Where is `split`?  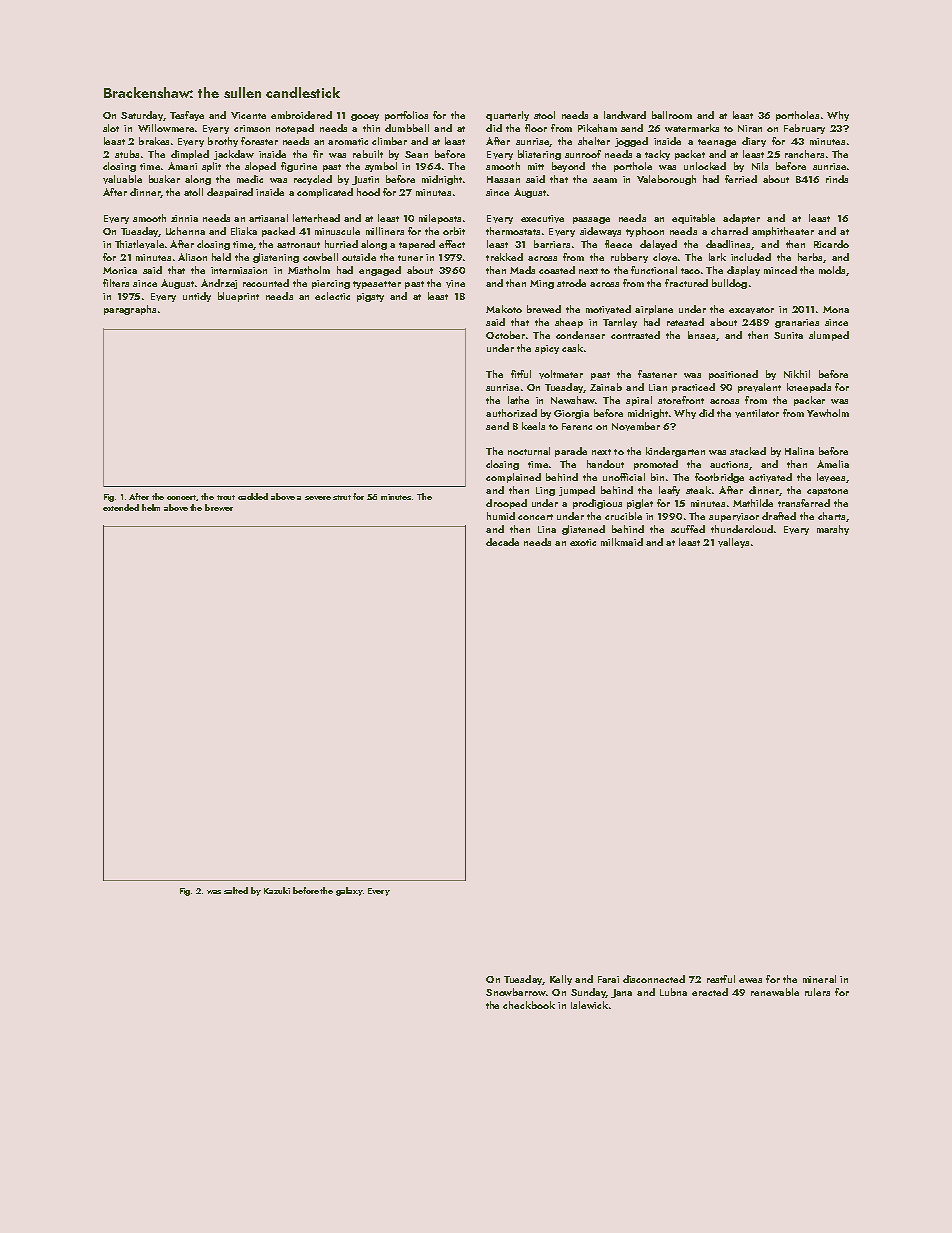 split is located at coordinates (211, 167).
